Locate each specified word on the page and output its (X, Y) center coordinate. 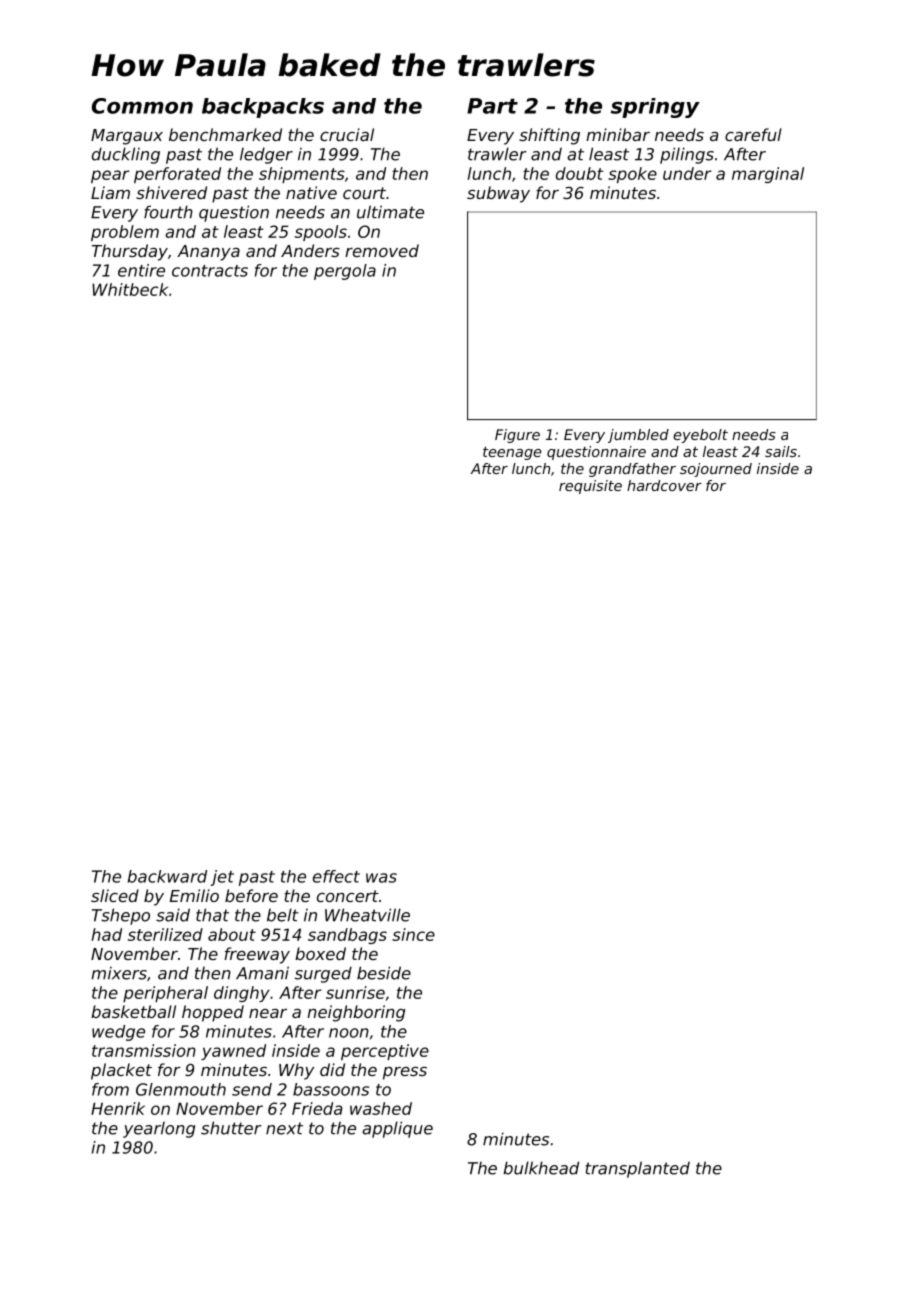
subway (498, 194)
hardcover (664, 485)
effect (336, 876)
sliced (115, 895)
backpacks (263, 108)
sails (781, 451)
